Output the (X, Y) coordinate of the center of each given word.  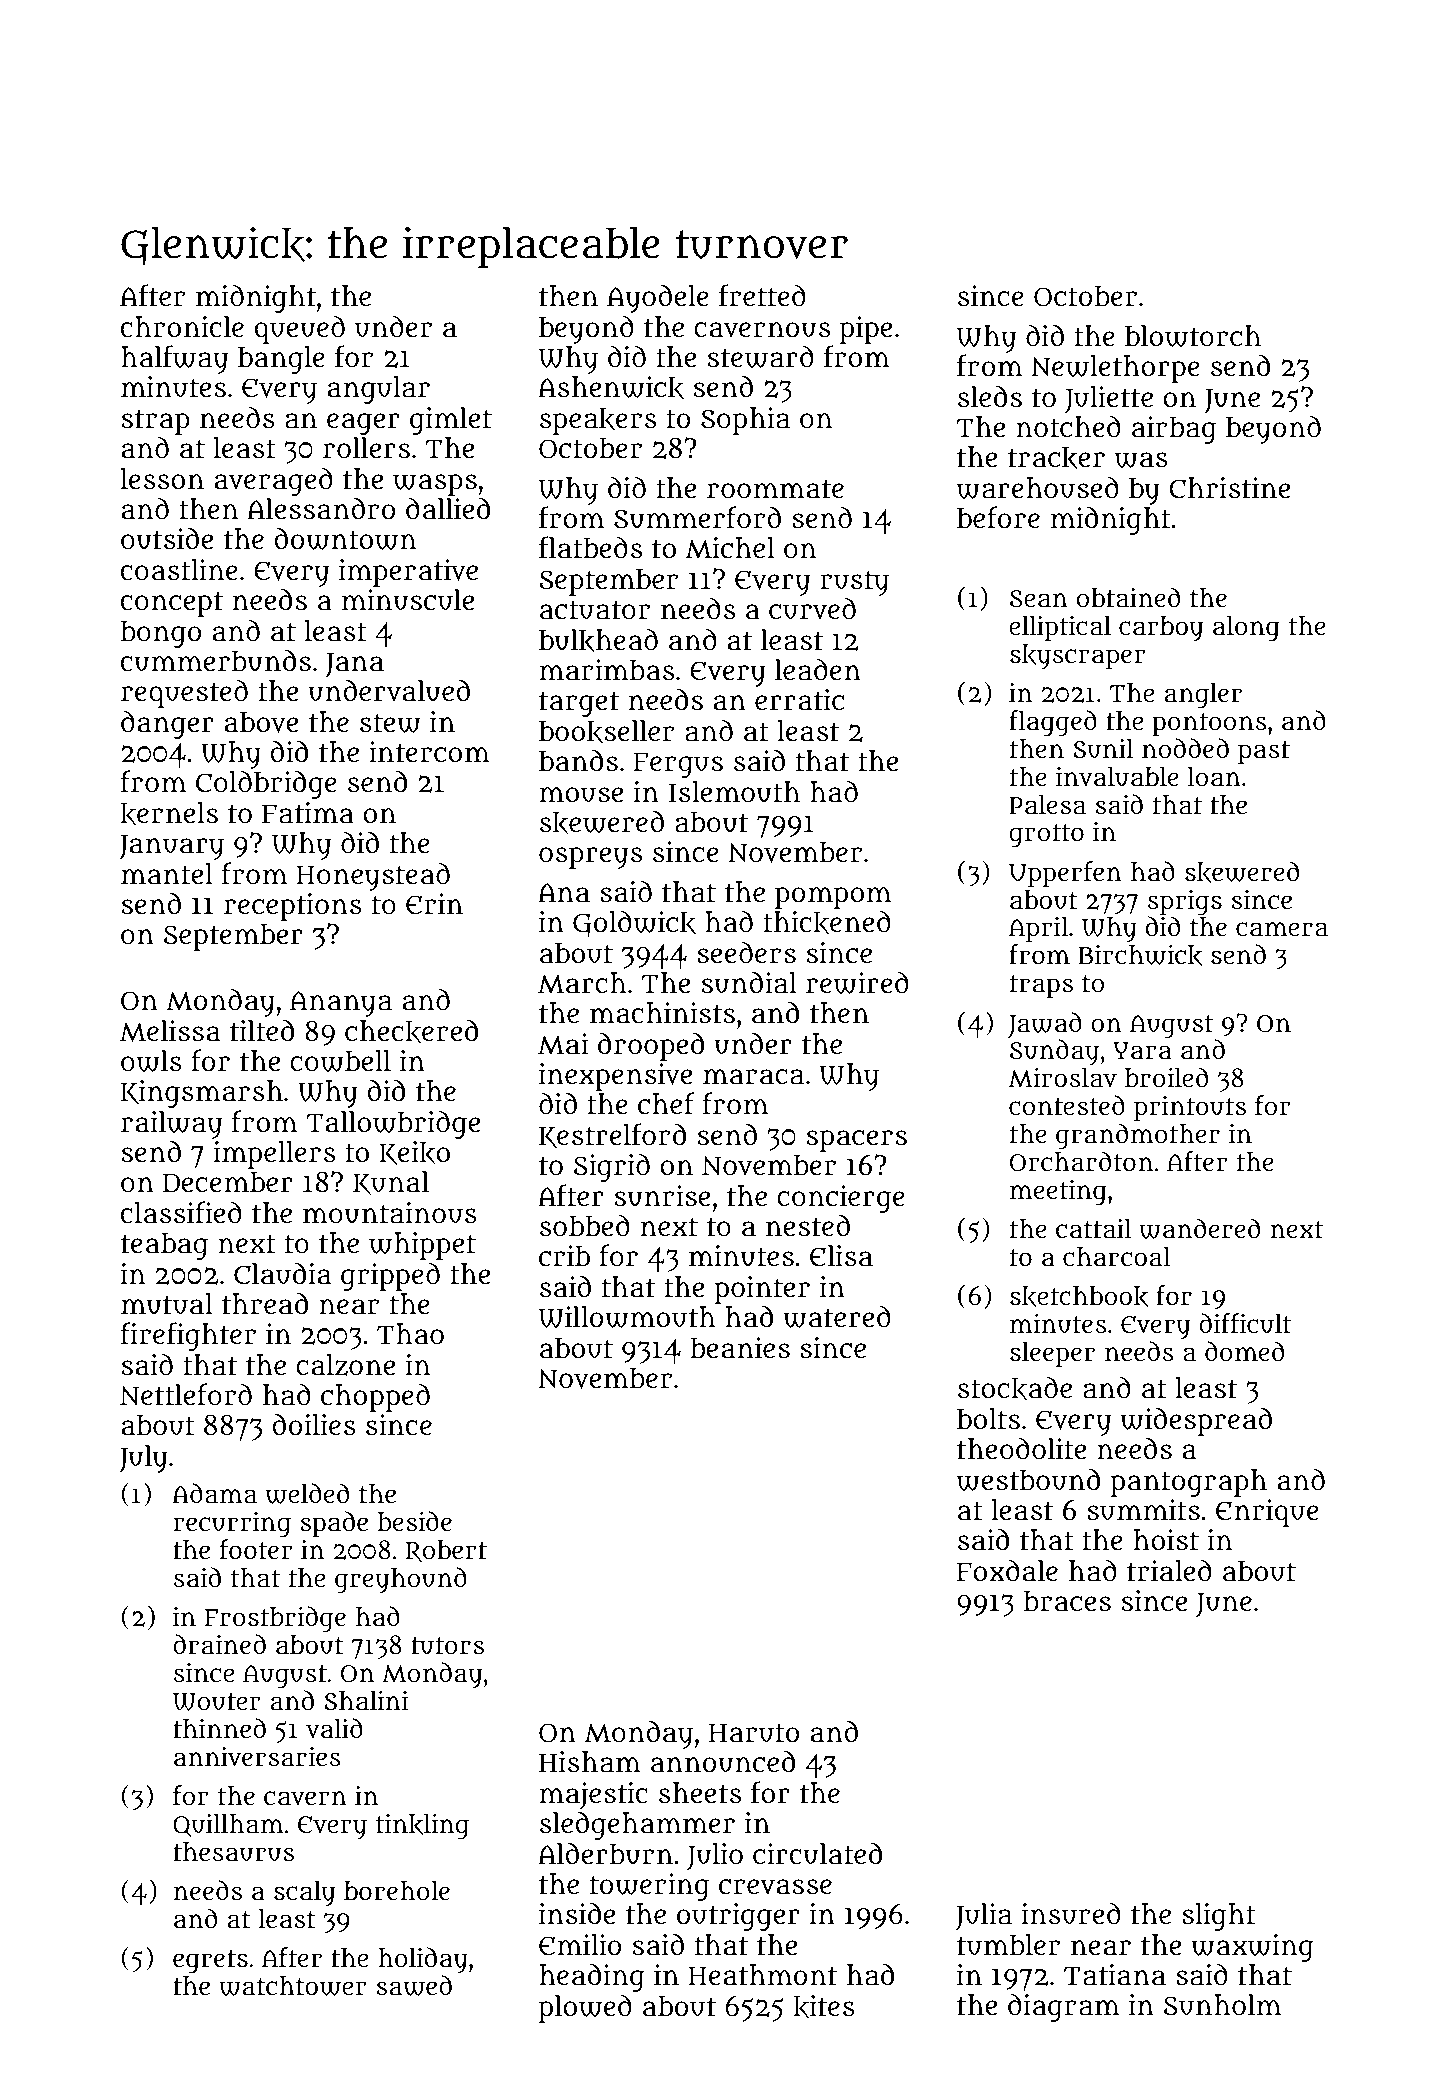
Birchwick (1140, 955)
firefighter (188, 1336)
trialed (1169, 1570)
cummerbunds (216, 661)
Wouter (217, 1702)
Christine (1229, 488)
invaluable (1117, 777)
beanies (740, 1348)
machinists (662, 1013)
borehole (397, 1891)
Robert (446, 1551)
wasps (435, 485)
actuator (595, 610)
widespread (1196, 1421)
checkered (411, 1032)
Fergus (678, 765)
